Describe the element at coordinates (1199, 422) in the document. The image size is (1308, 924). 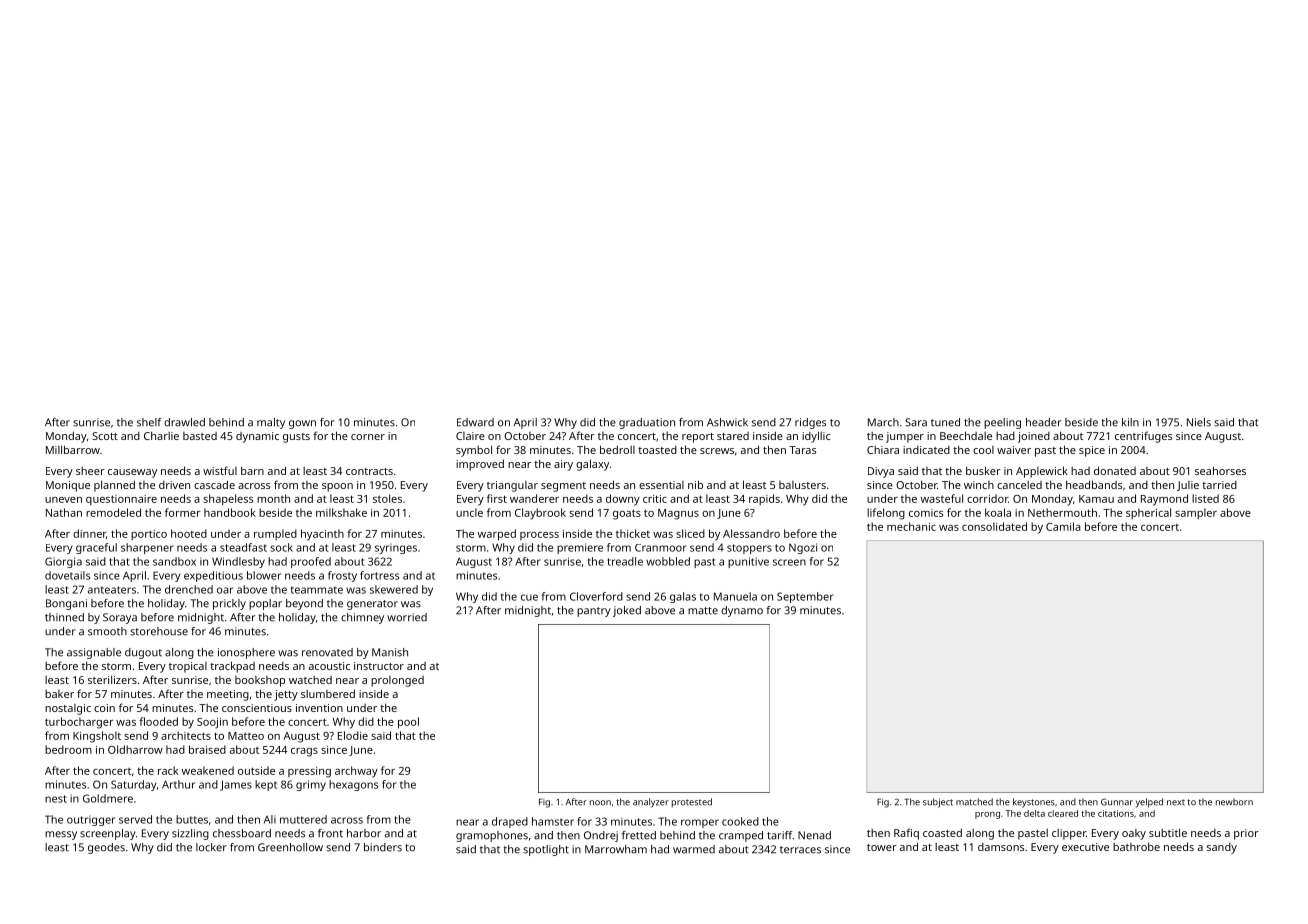
I see `Niels` at that location.
